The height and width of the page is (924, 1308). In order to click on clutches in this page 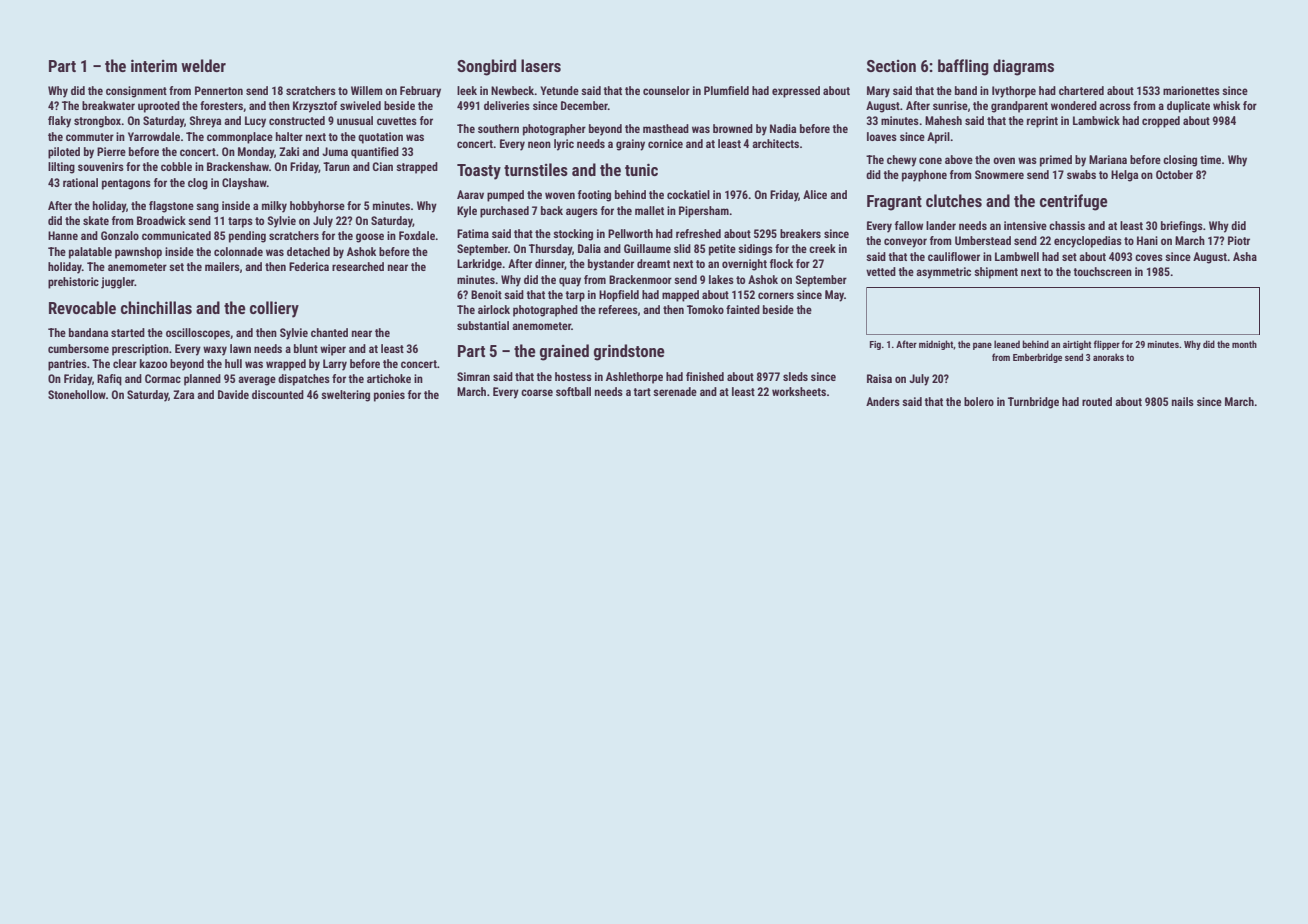, I will do `click(954, 200)`.
